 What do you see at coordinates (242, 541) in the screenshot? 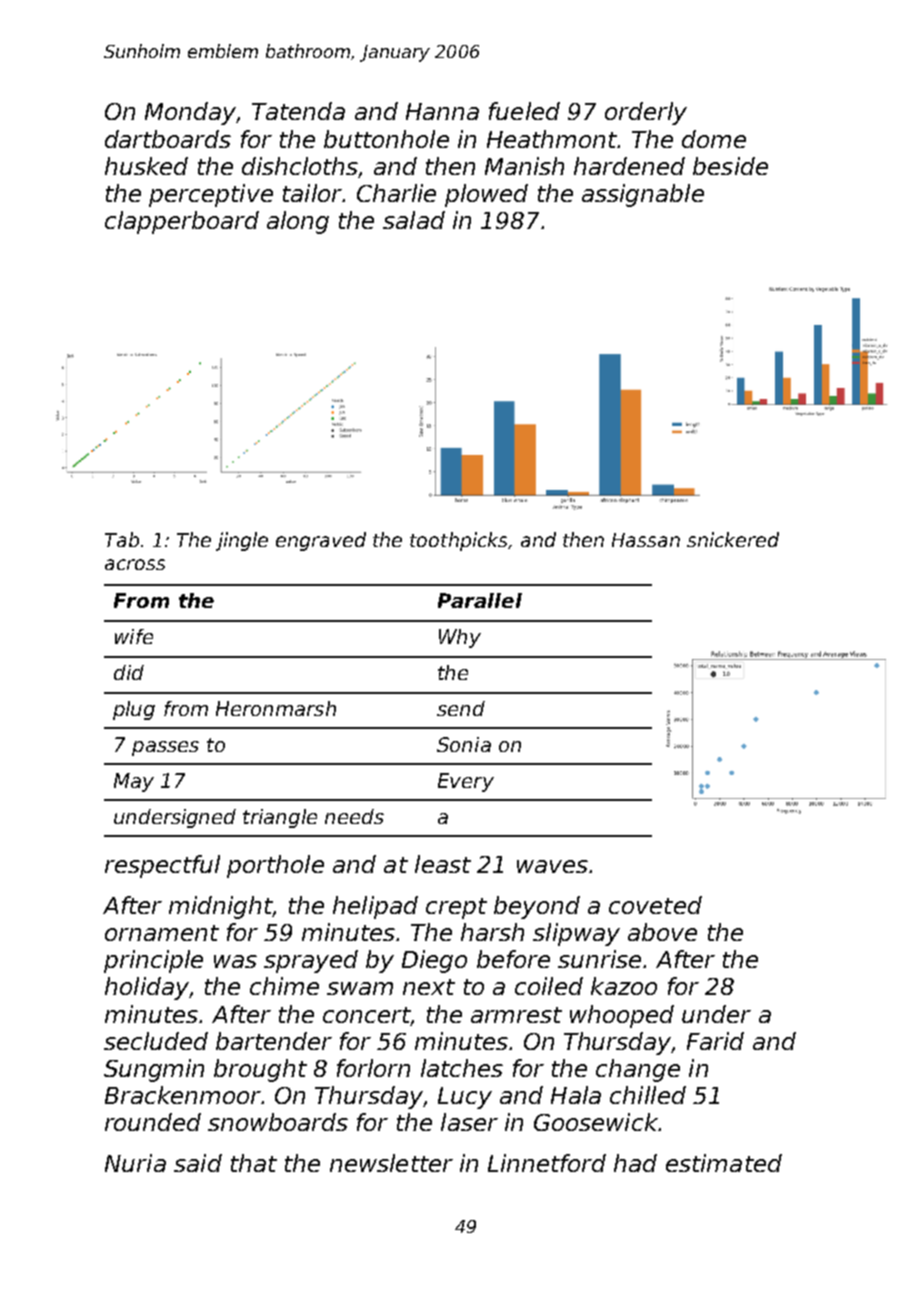
I see `jingle` at bounding box center [242, 541].
